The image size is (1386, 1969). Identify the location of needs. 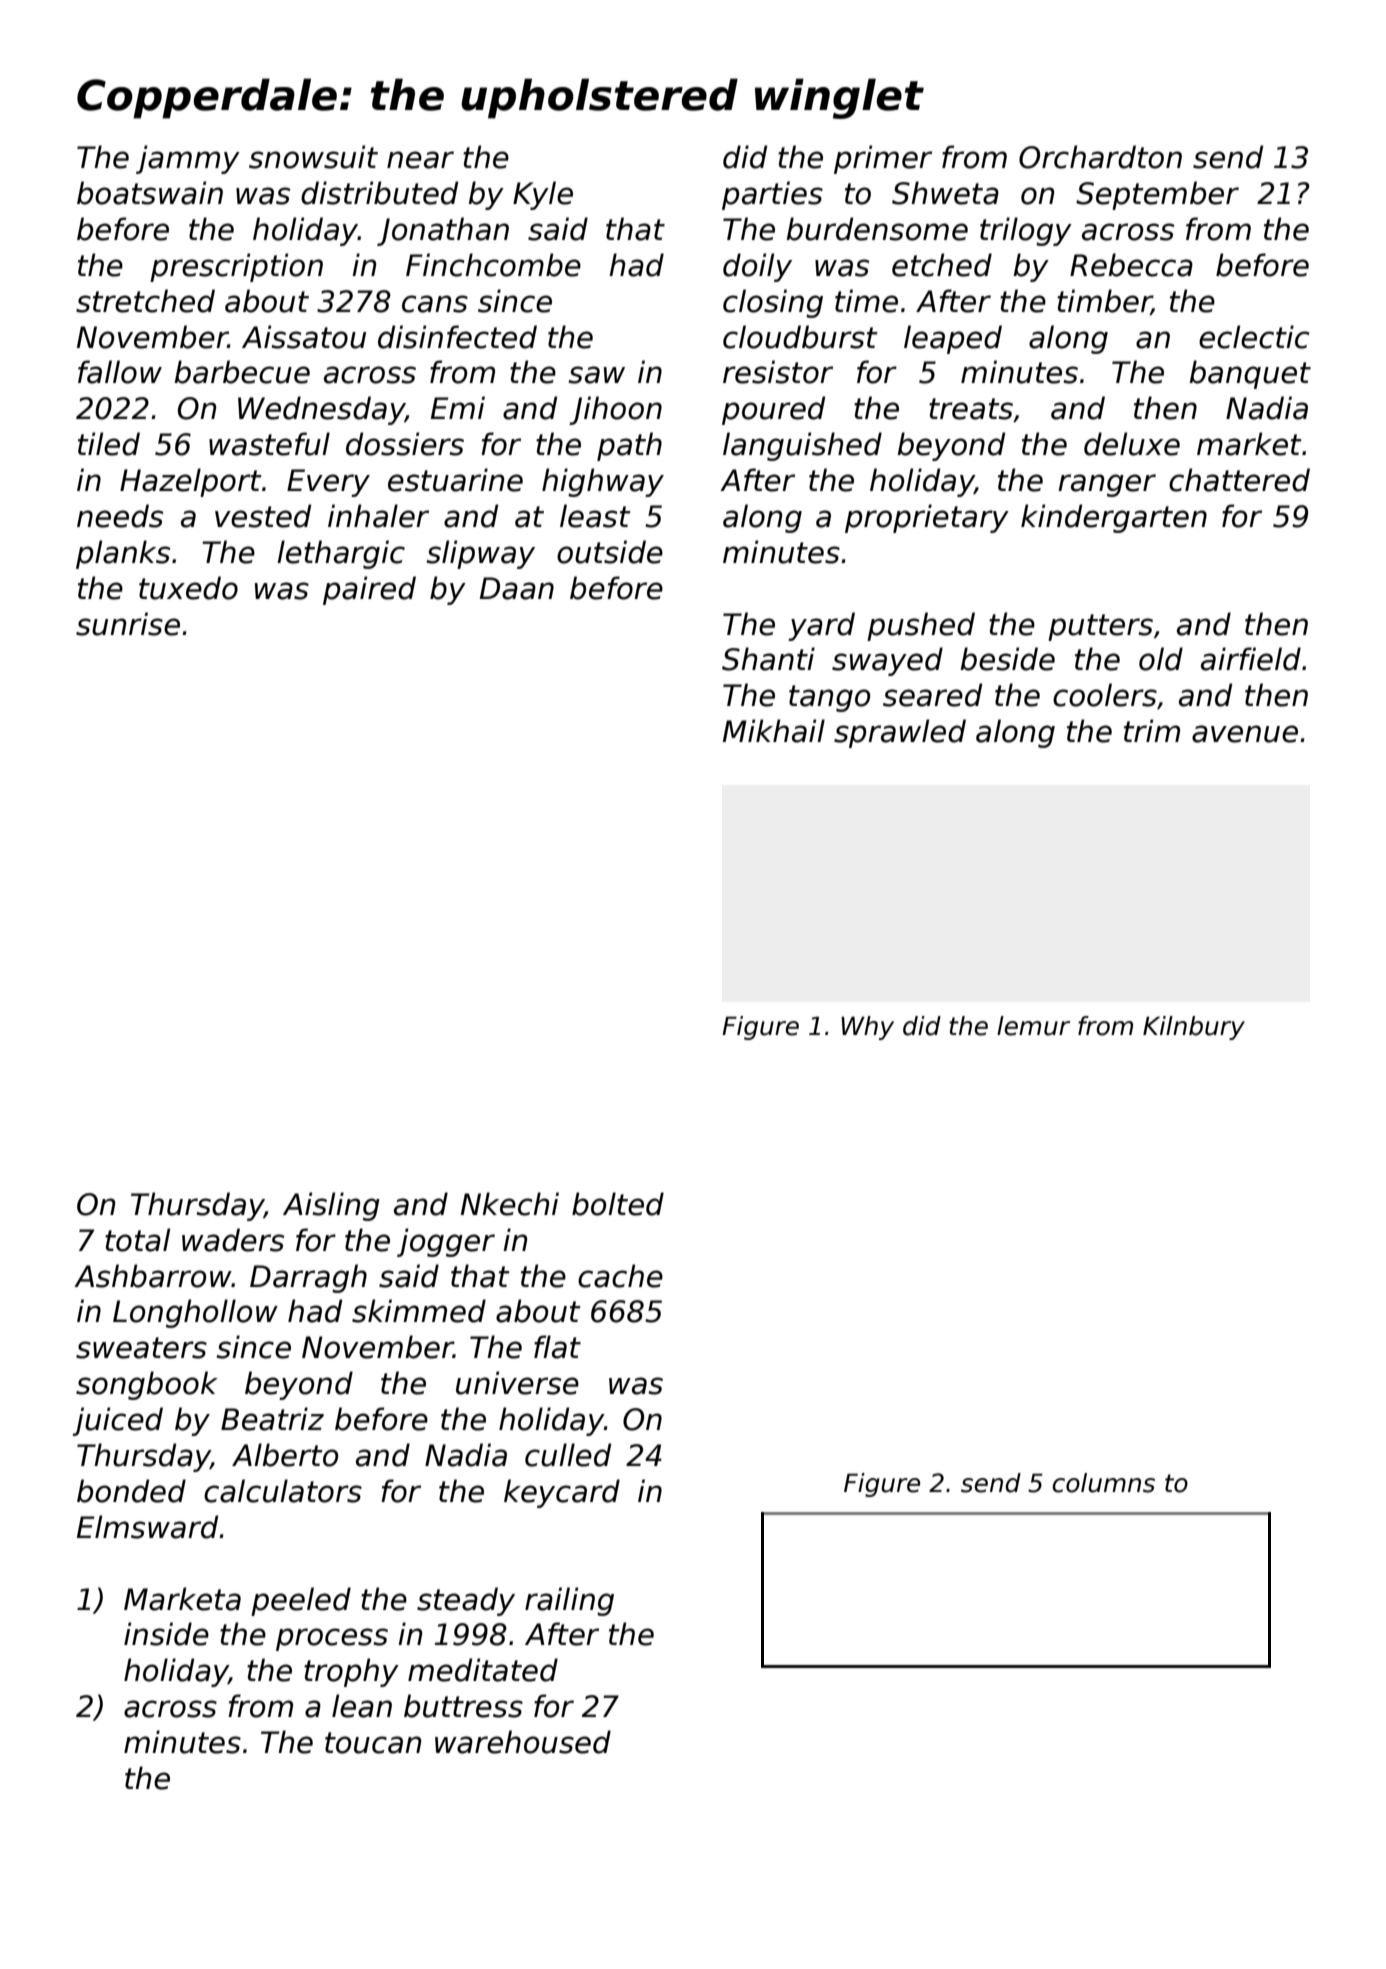
(120, 516).
